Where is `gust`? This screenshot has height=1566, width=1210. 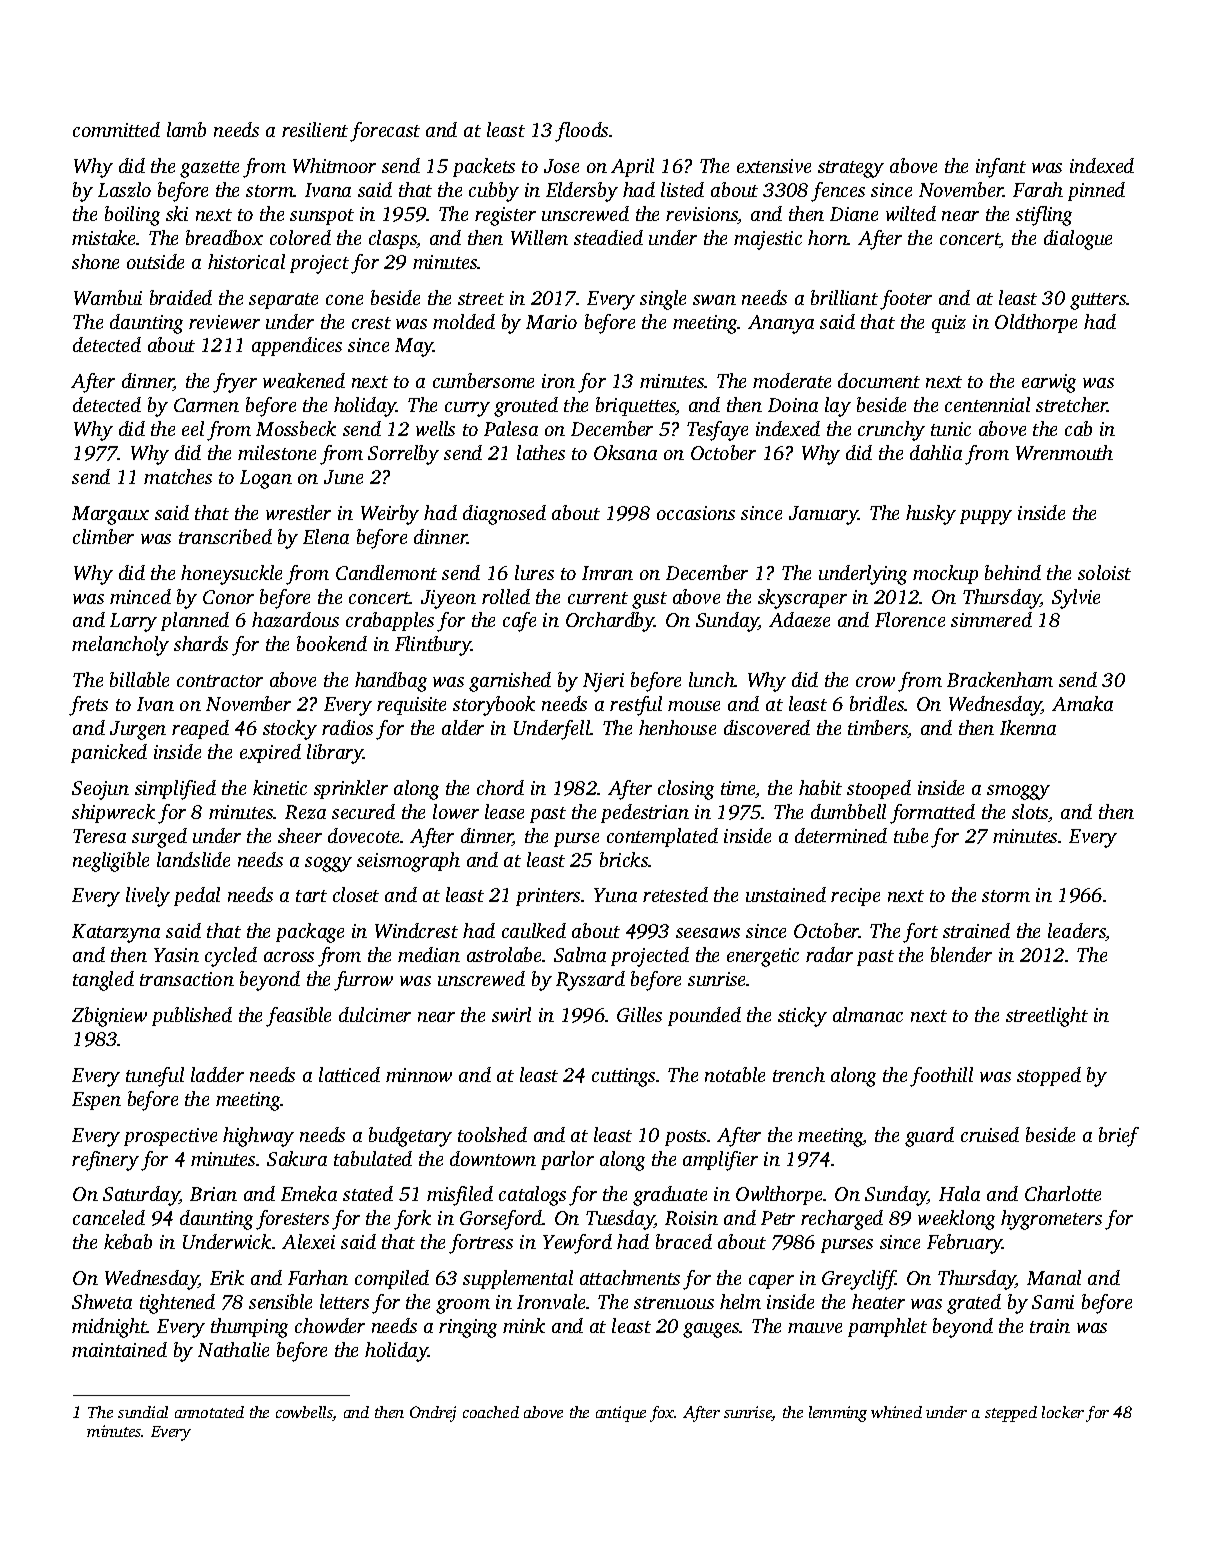
gust is located at coordinates (649, 600).
